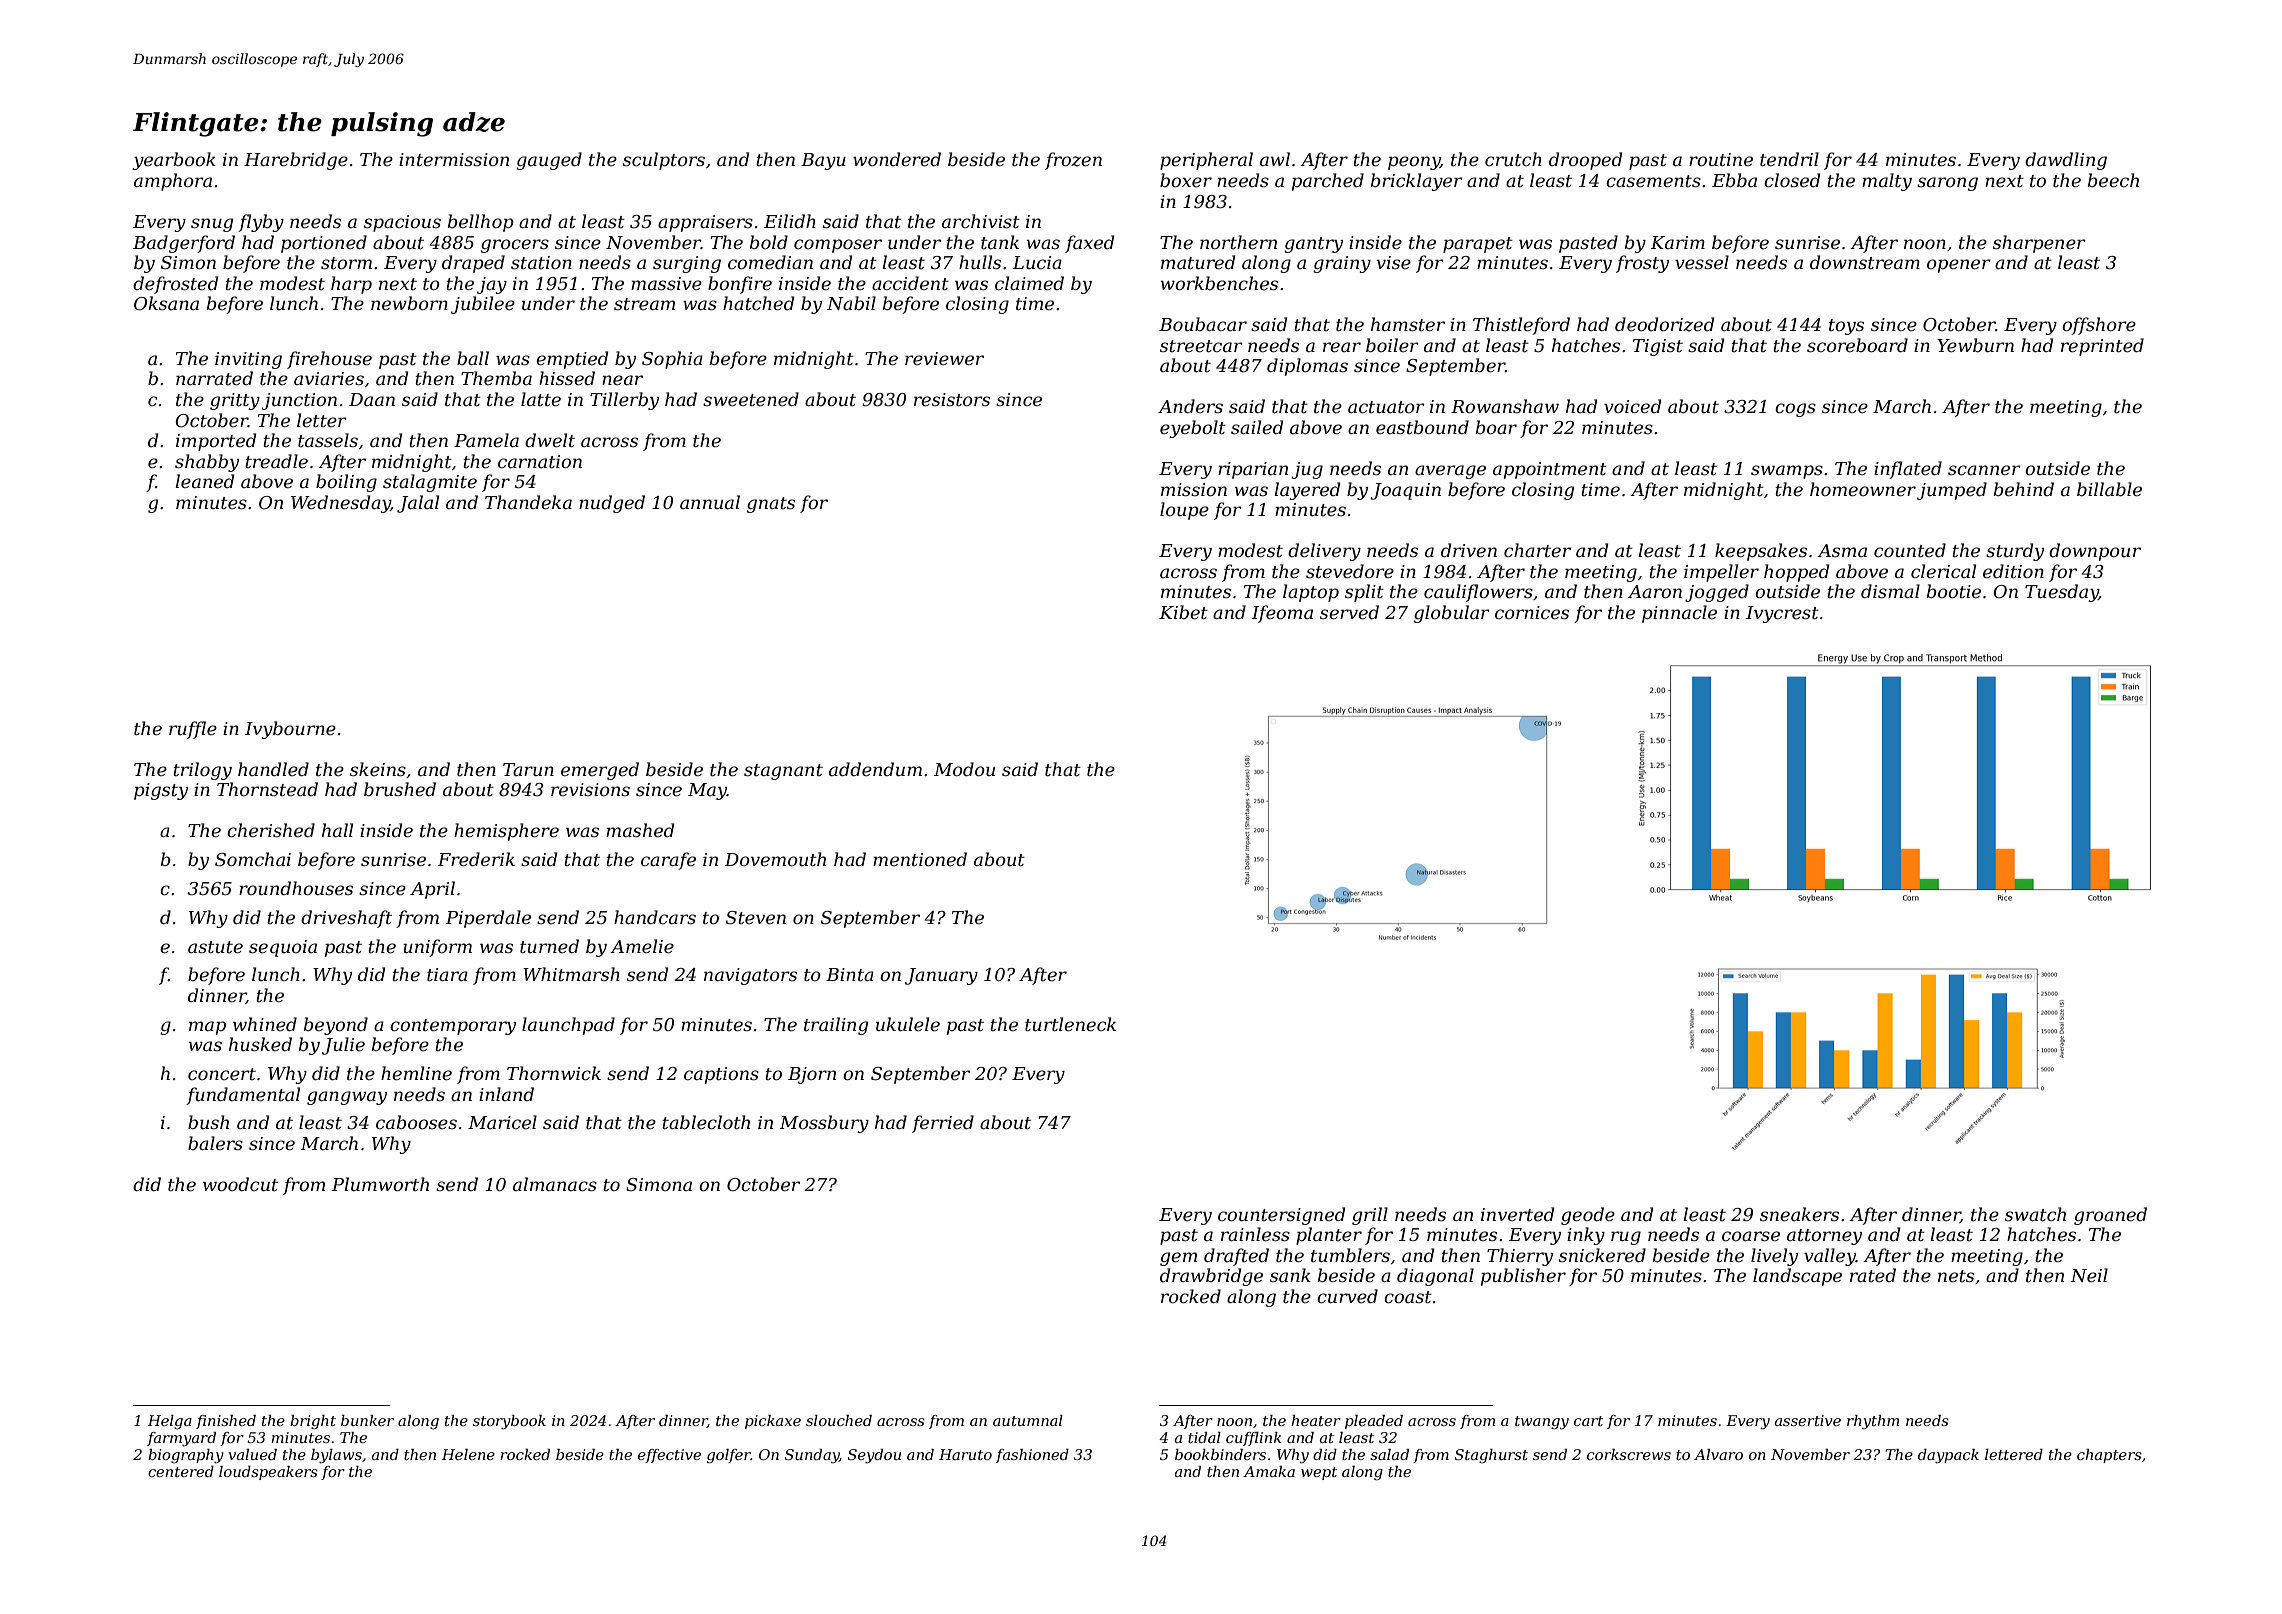  Describe the element at coordinates (771, 505) in the screenshot. I see `gnats` at that location.
